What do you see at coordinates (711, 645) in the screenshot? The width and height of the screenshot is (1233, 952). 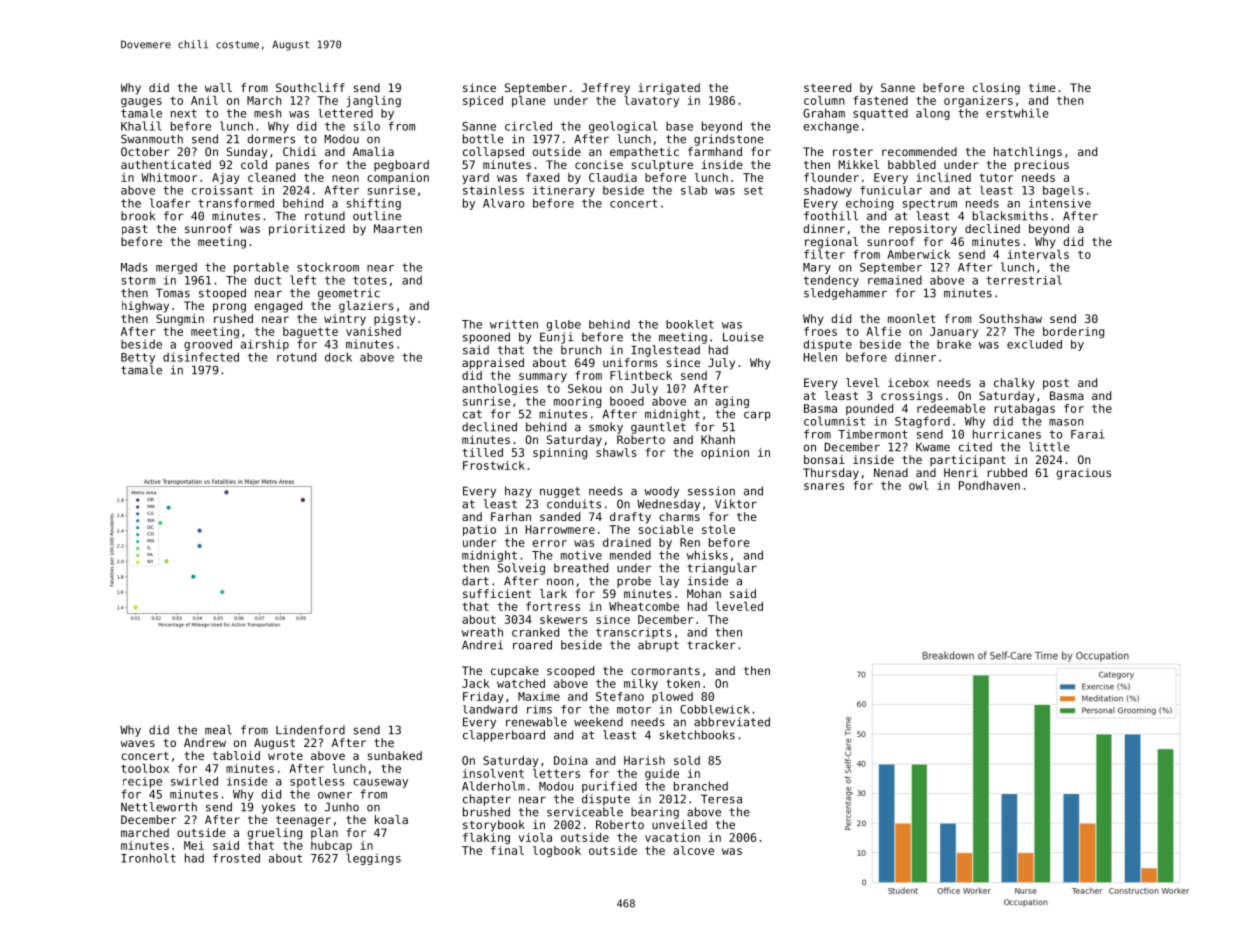 I see `tracker` at bounding box center [711, 645].
